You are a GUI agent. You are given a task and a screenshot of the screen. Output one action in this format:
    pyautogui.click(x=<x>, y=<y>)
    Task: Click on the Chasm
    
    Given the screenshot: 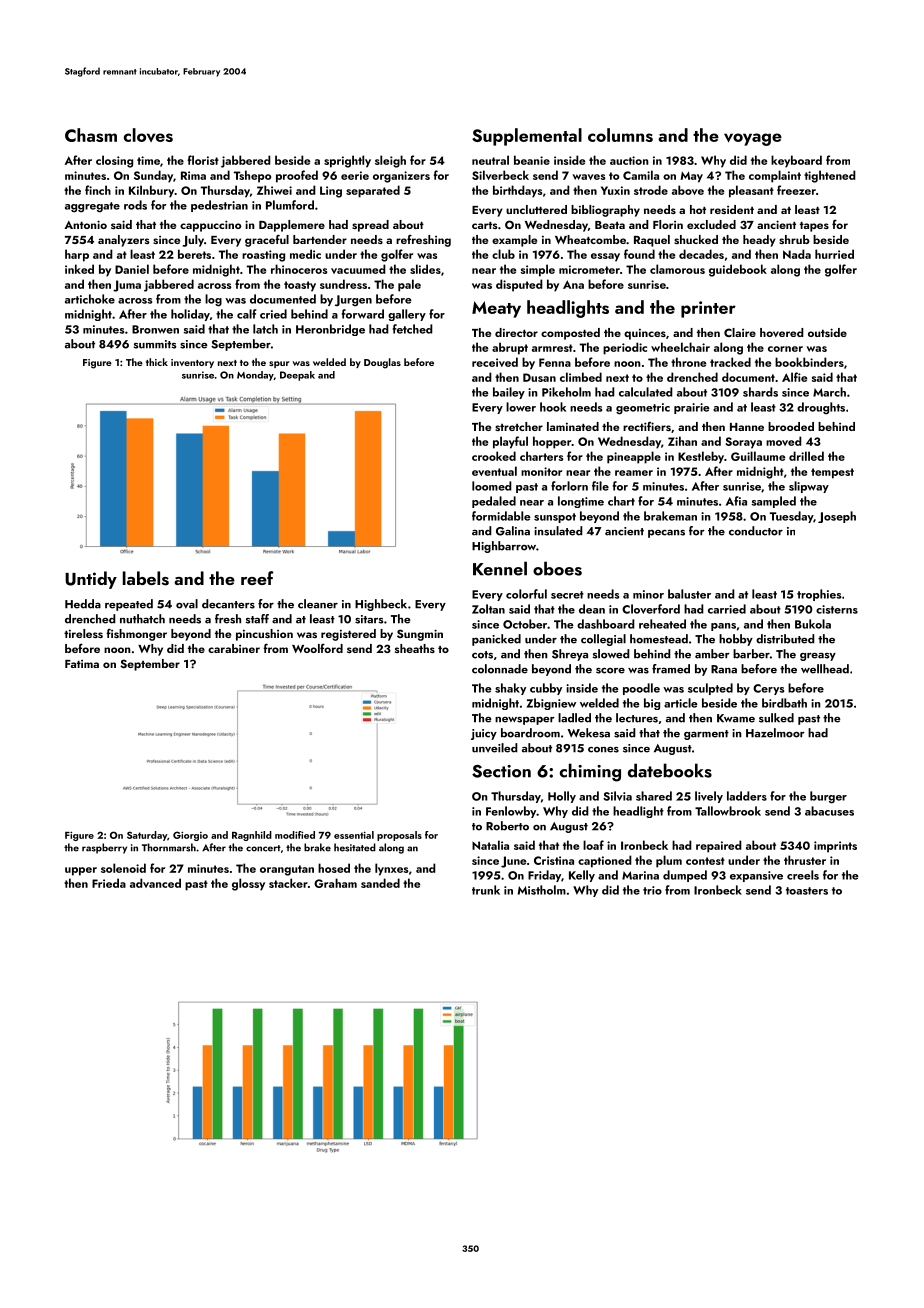 What is the action you would take?
    pyautogui.click(x=91, y=135)
